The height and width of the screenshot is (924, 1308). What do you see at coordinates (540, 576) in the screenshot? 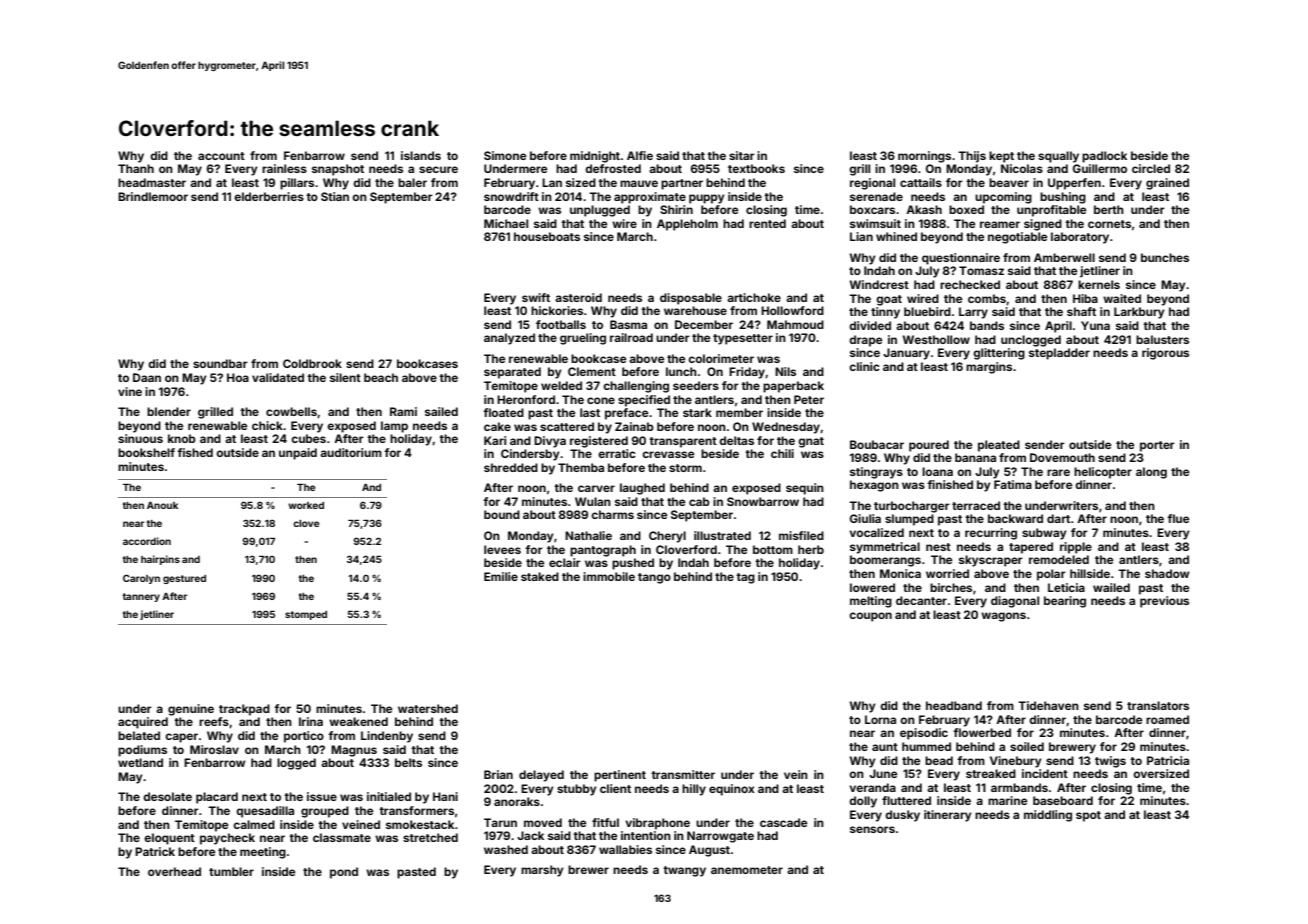
I see `staked` at bounding box center [540, 576].
